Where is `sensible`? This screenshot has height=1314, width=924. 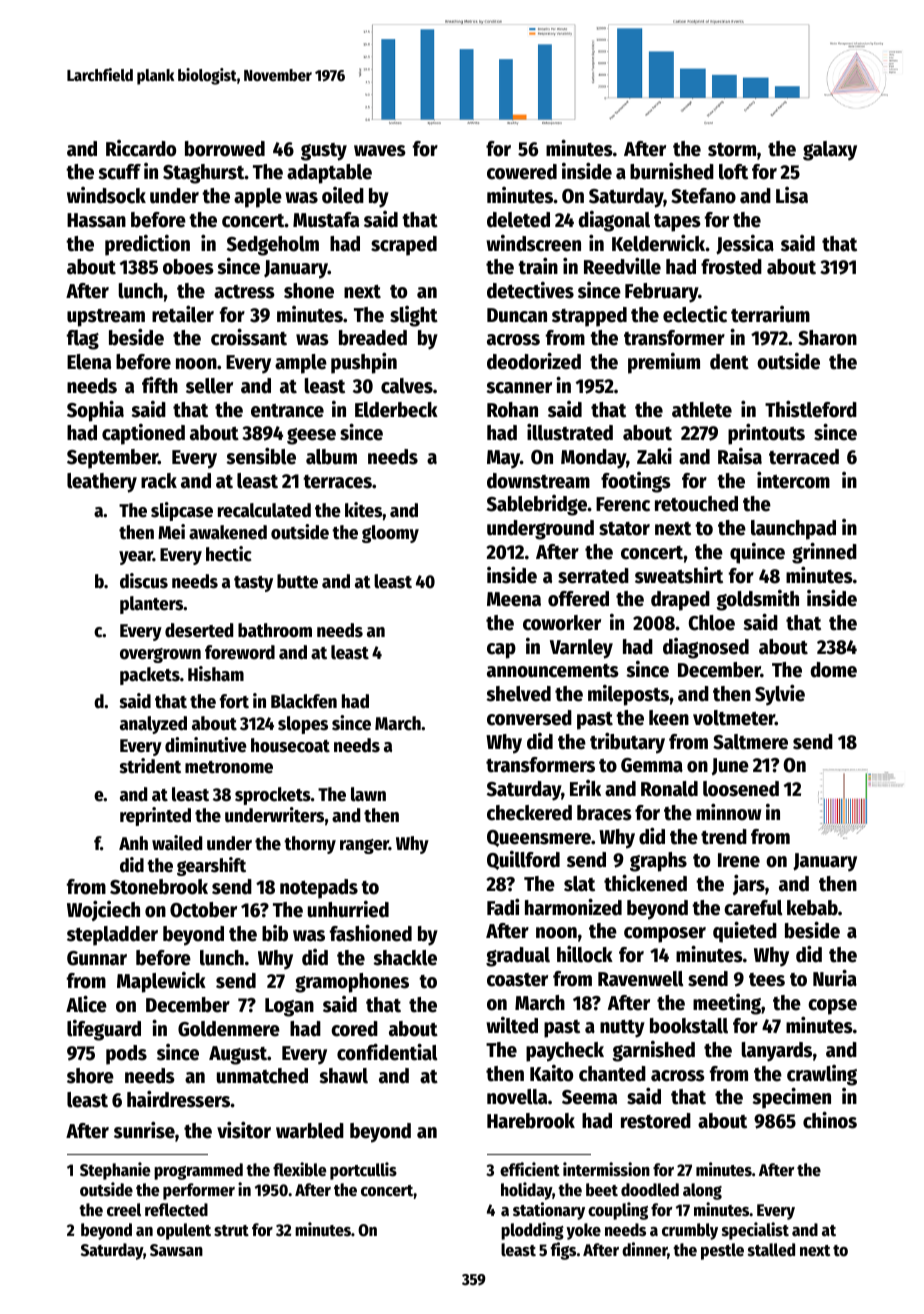 sensible is located at coordinates (261, 456).
